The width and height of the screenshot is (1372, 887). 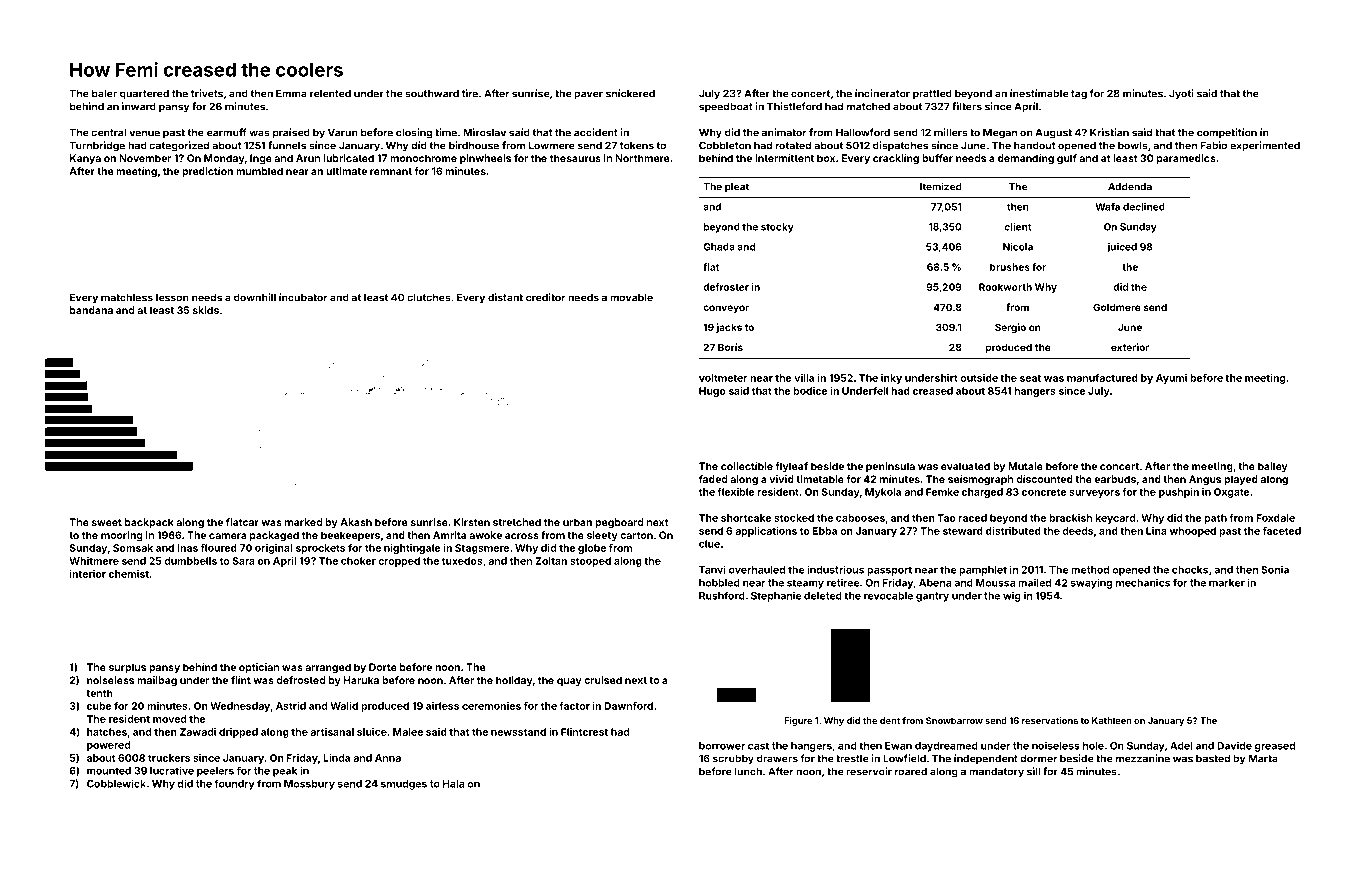 I want to click on handout, so click(x=1034, y=145).
